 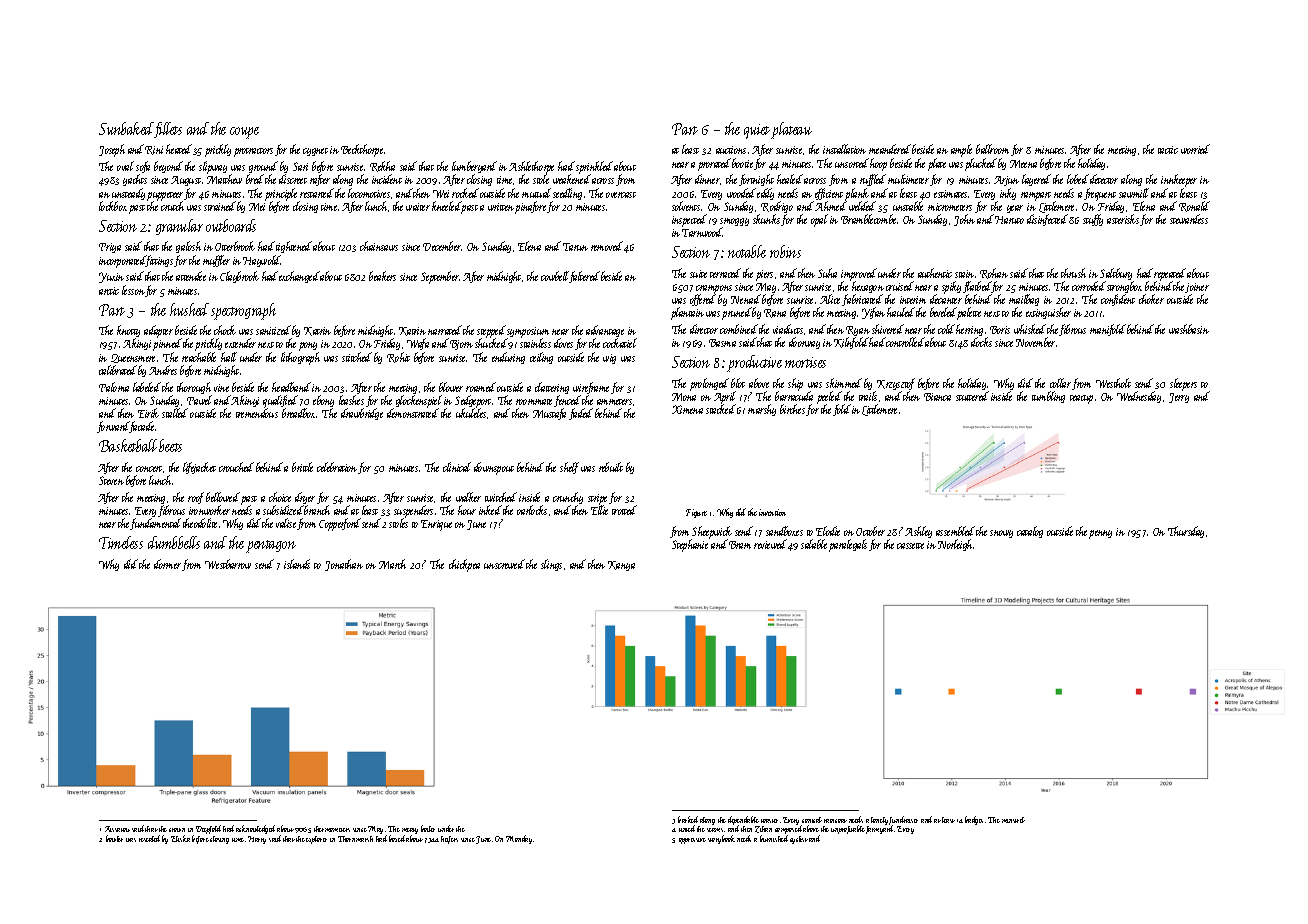 I want to click on barked, so click(x=688, y=819).
